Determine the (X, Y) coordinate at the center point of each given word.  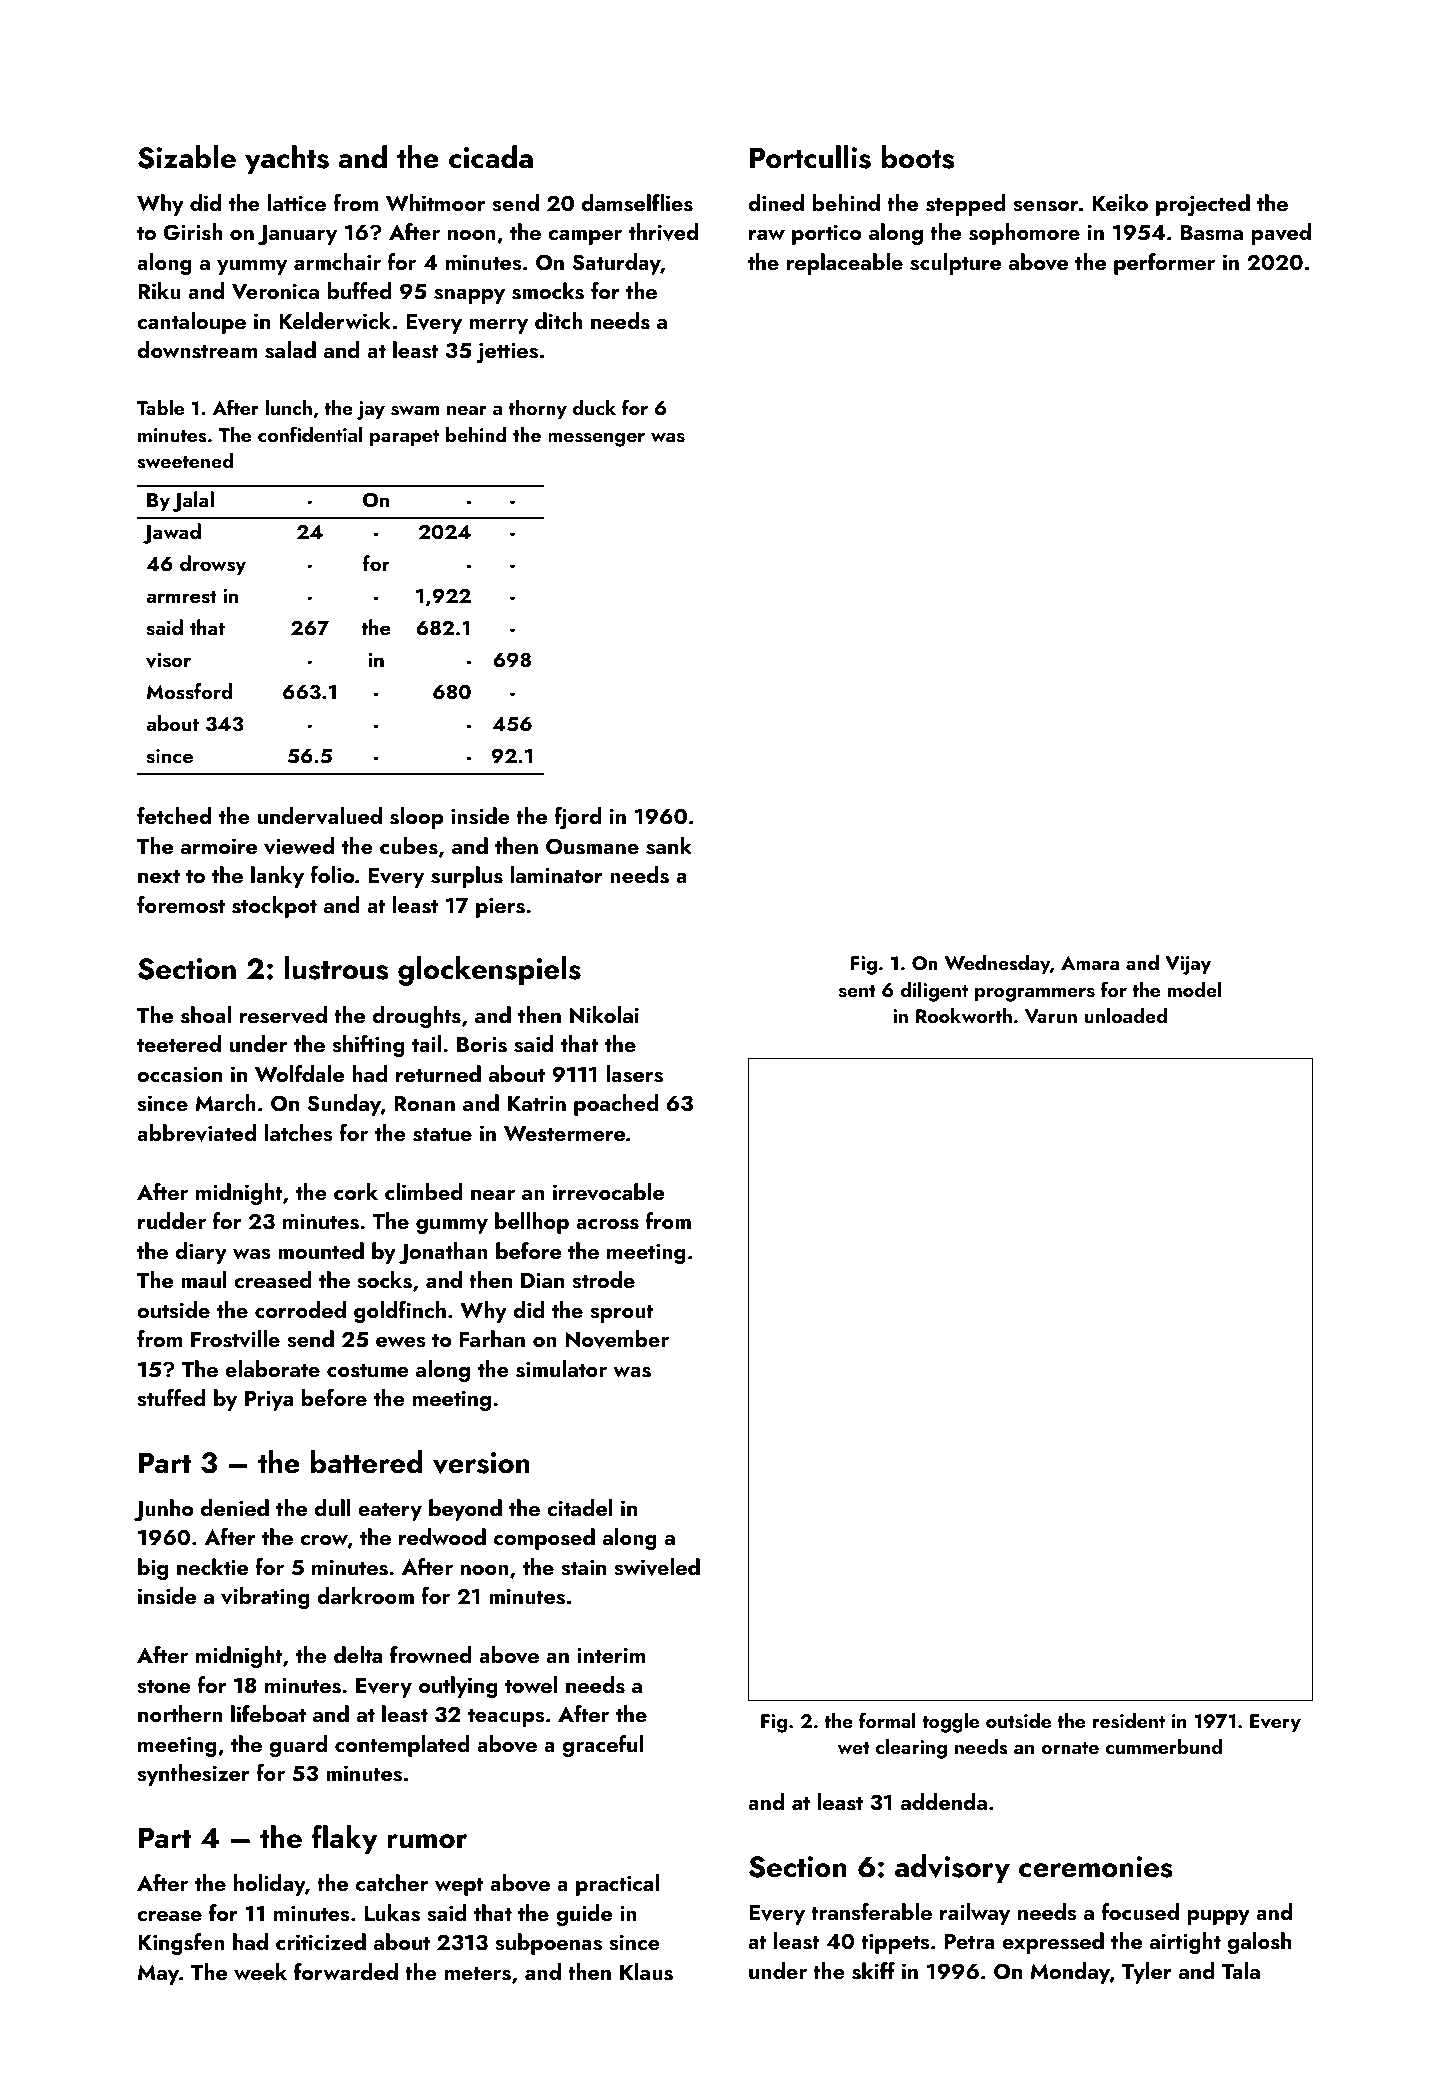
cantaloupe (191, 323)
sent (857, 991)
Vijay (1188, 965)
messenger (596, 440)
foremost (181, 905)
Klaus (646, 1972)
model (1195, 989)
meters (478, 1973)
